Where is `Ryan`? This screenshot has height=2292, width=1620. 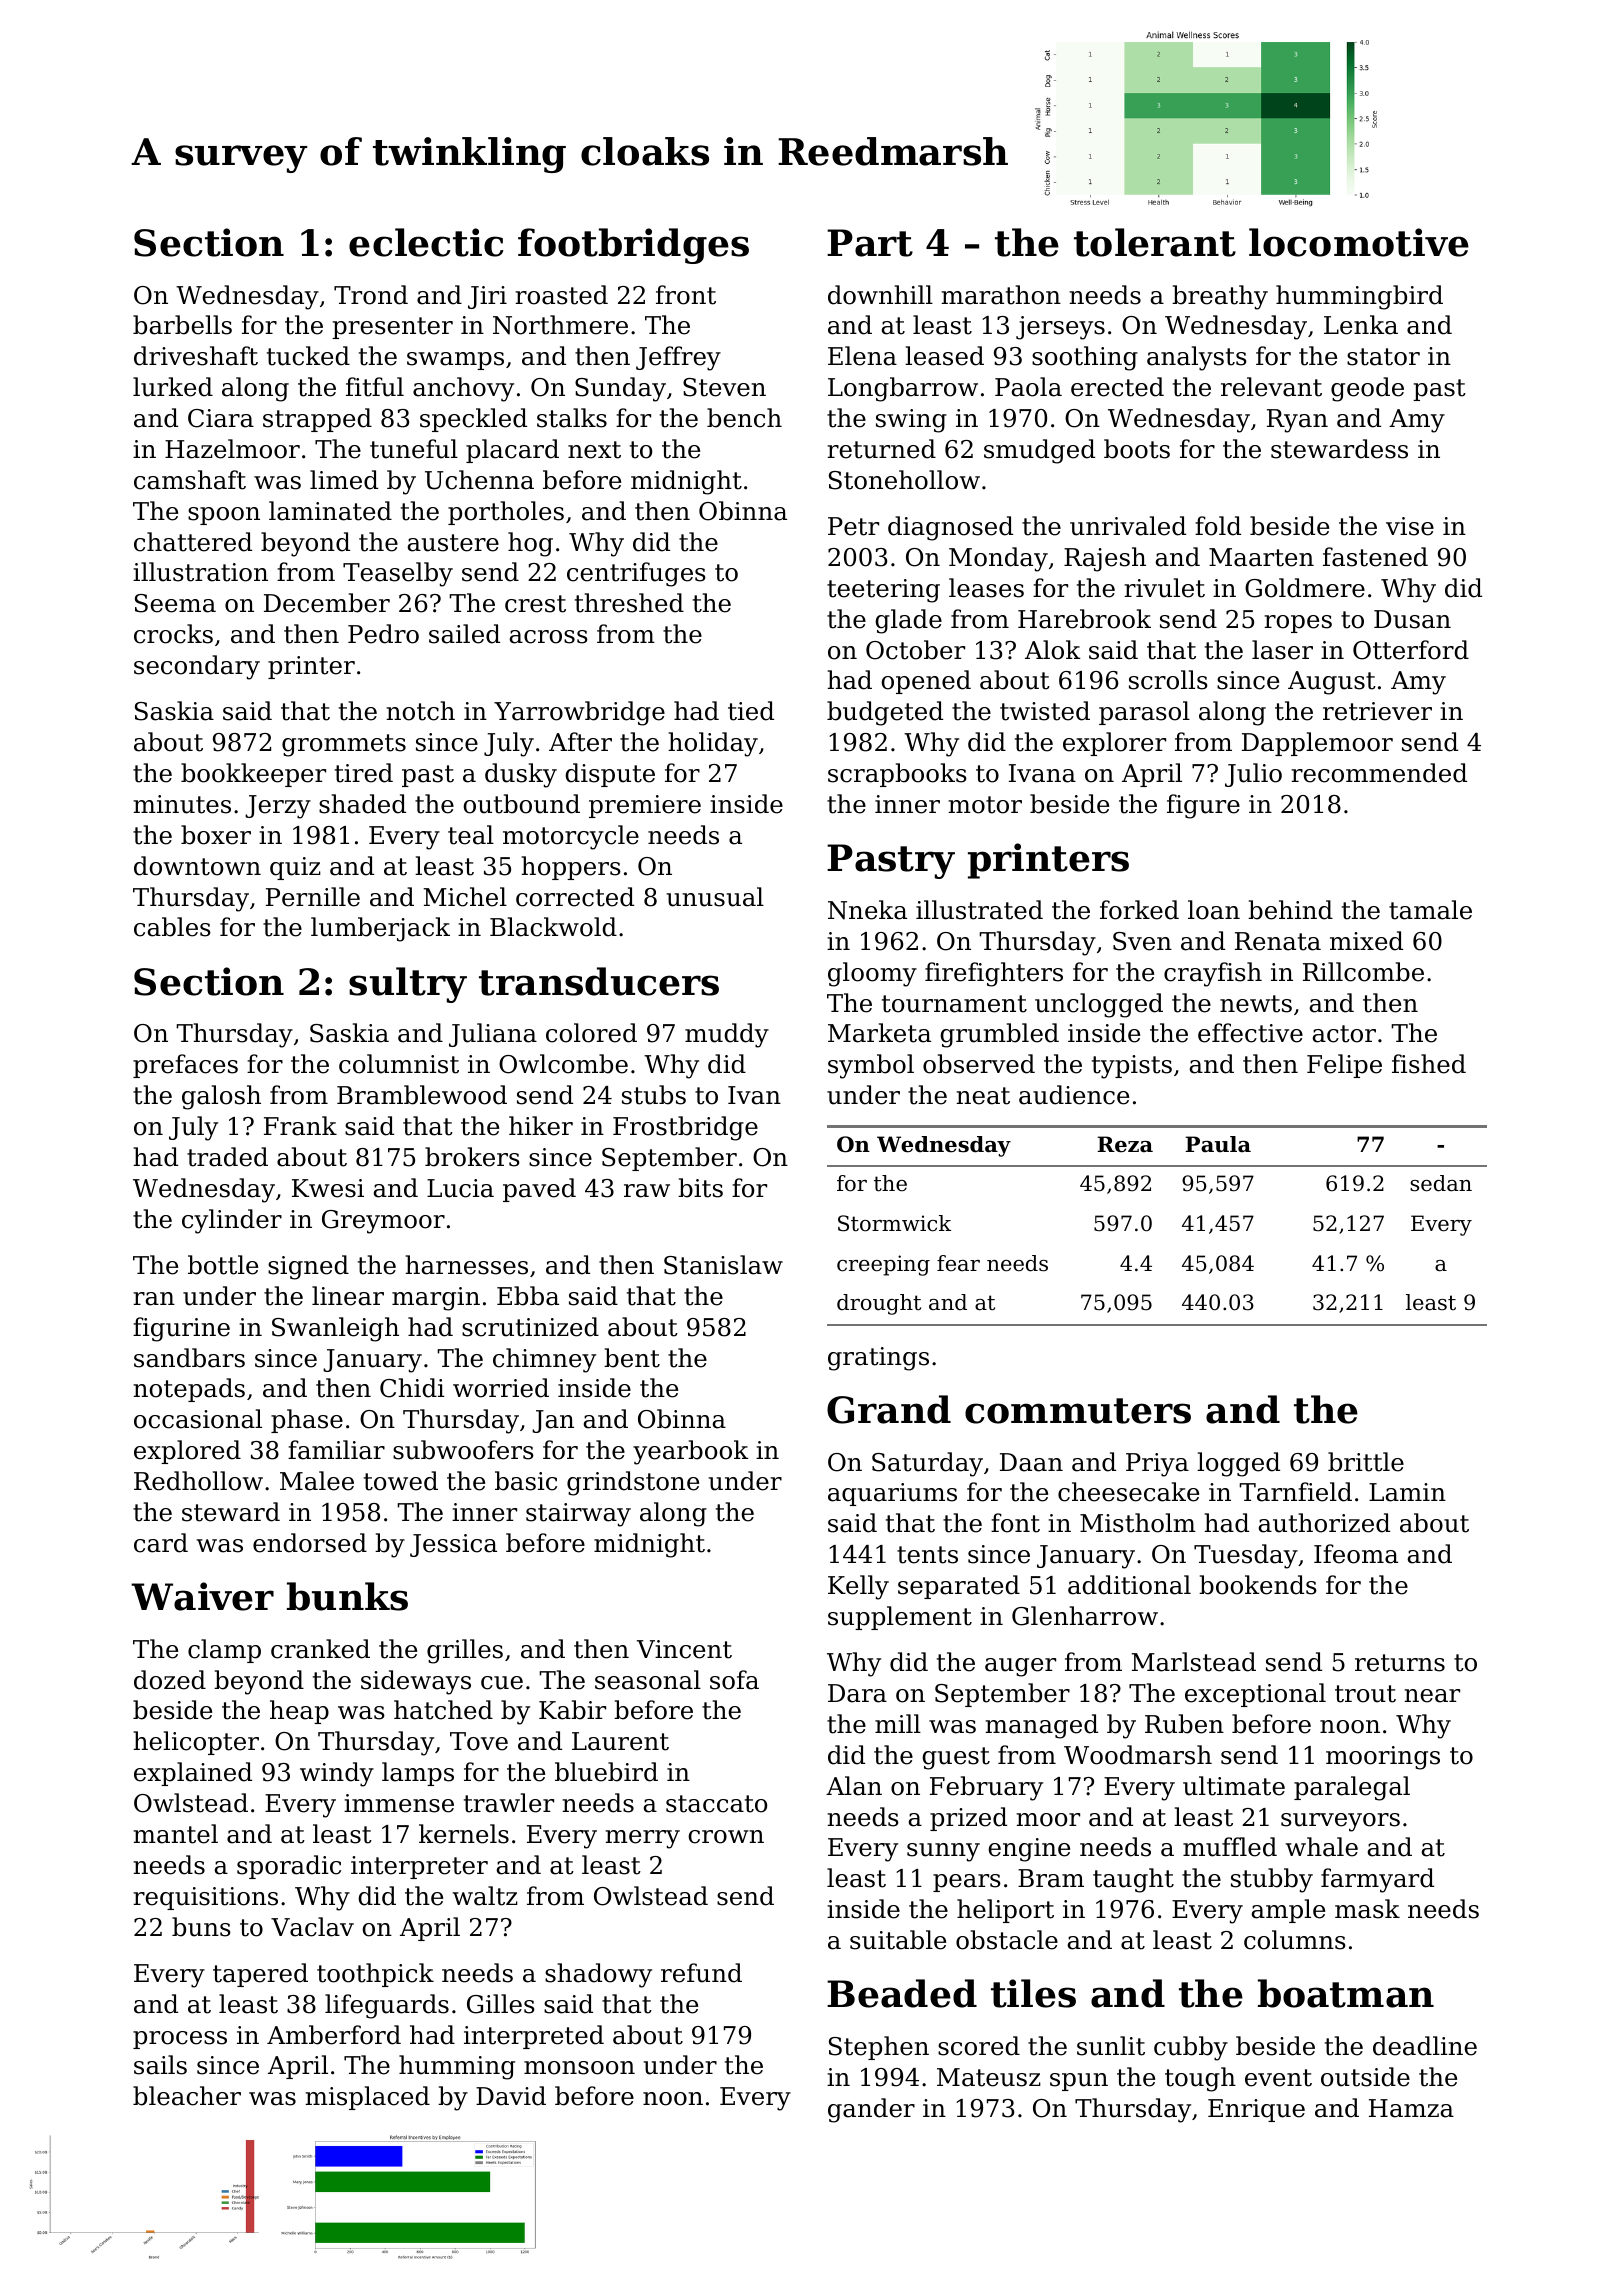
Ryan is located at coordinates (1297, 421).
